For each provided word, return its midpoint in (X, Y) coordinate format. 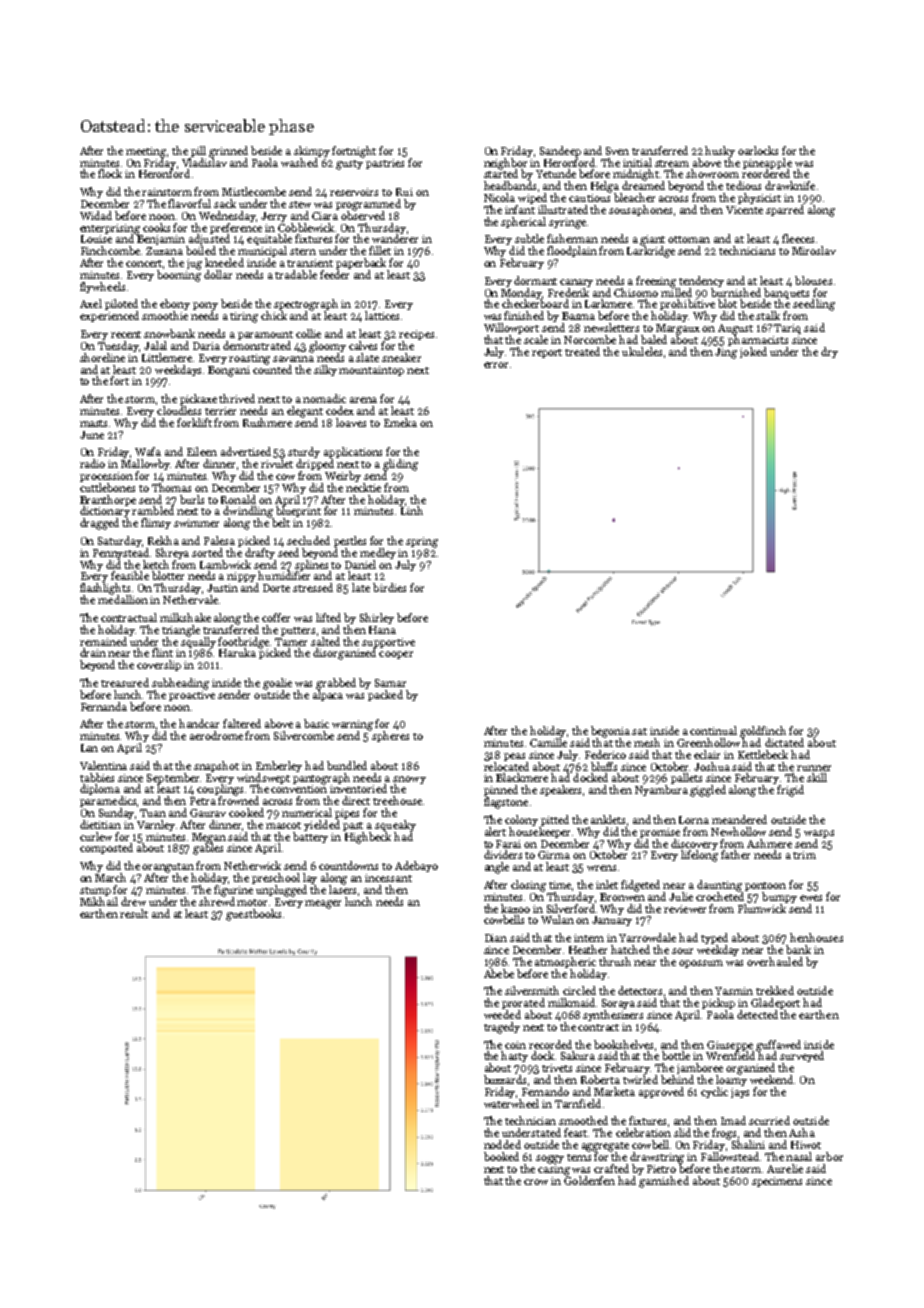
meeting (146, 152)
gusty (349, 165)
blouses (813, 280)
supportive (388, 643)
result (134, 913)
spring (422, 542)
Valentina (103, 765)
